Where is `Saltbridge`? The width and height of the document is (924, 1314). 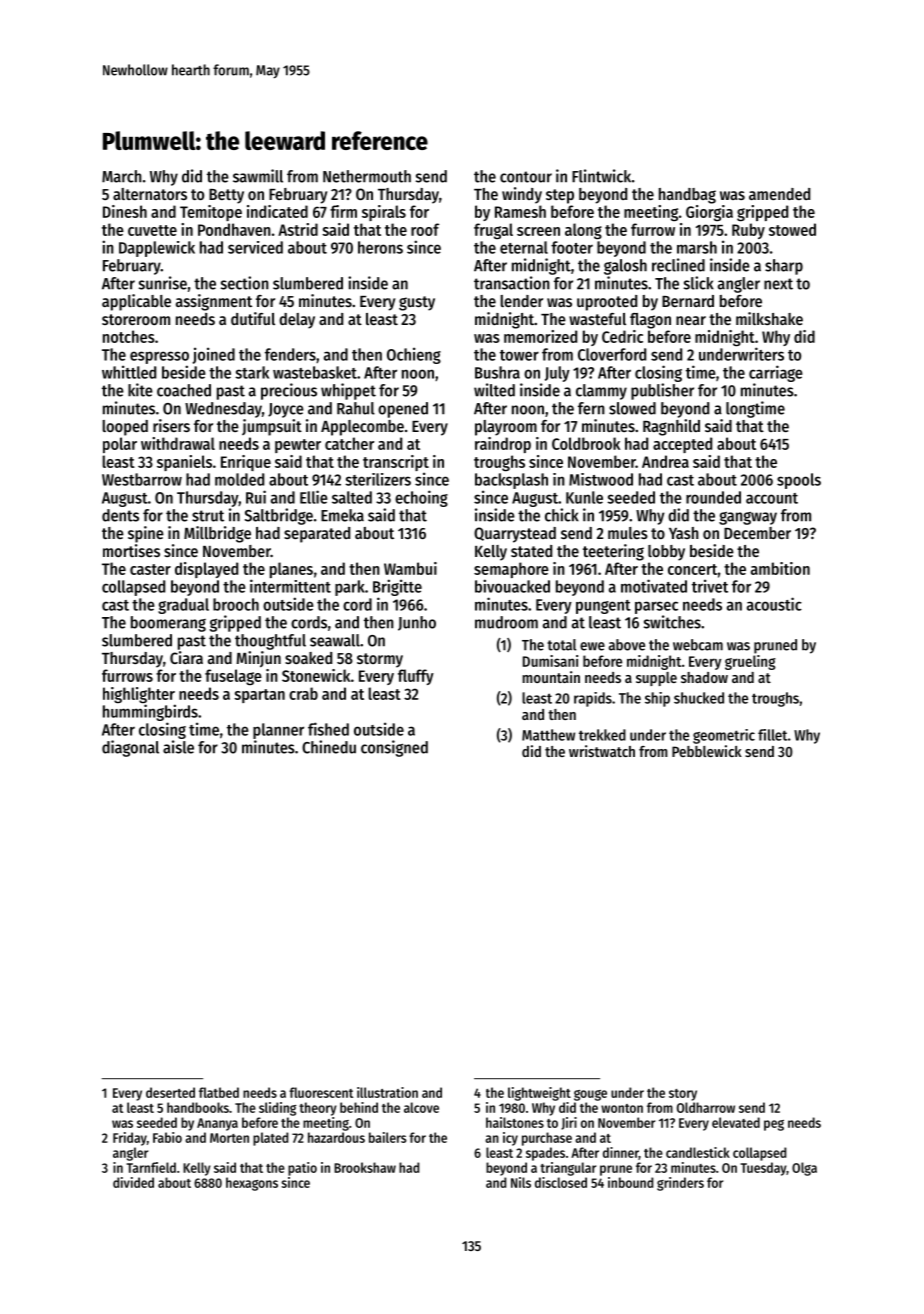 Saltbridge is located at coordinates (279, 516).
